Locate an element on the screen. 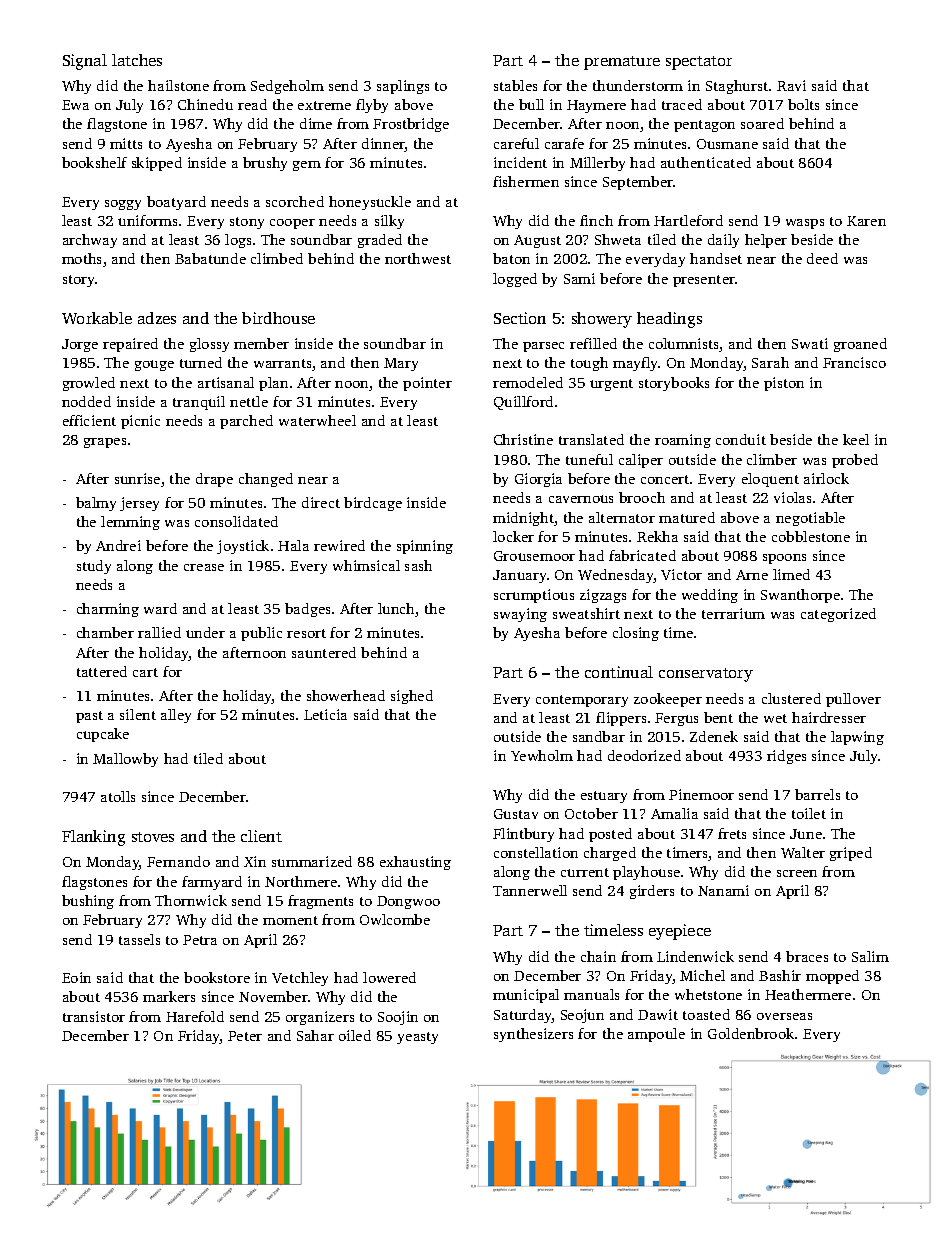 This screenshot has width=952, height=1233. chain is located at coordinates (598, 956).
